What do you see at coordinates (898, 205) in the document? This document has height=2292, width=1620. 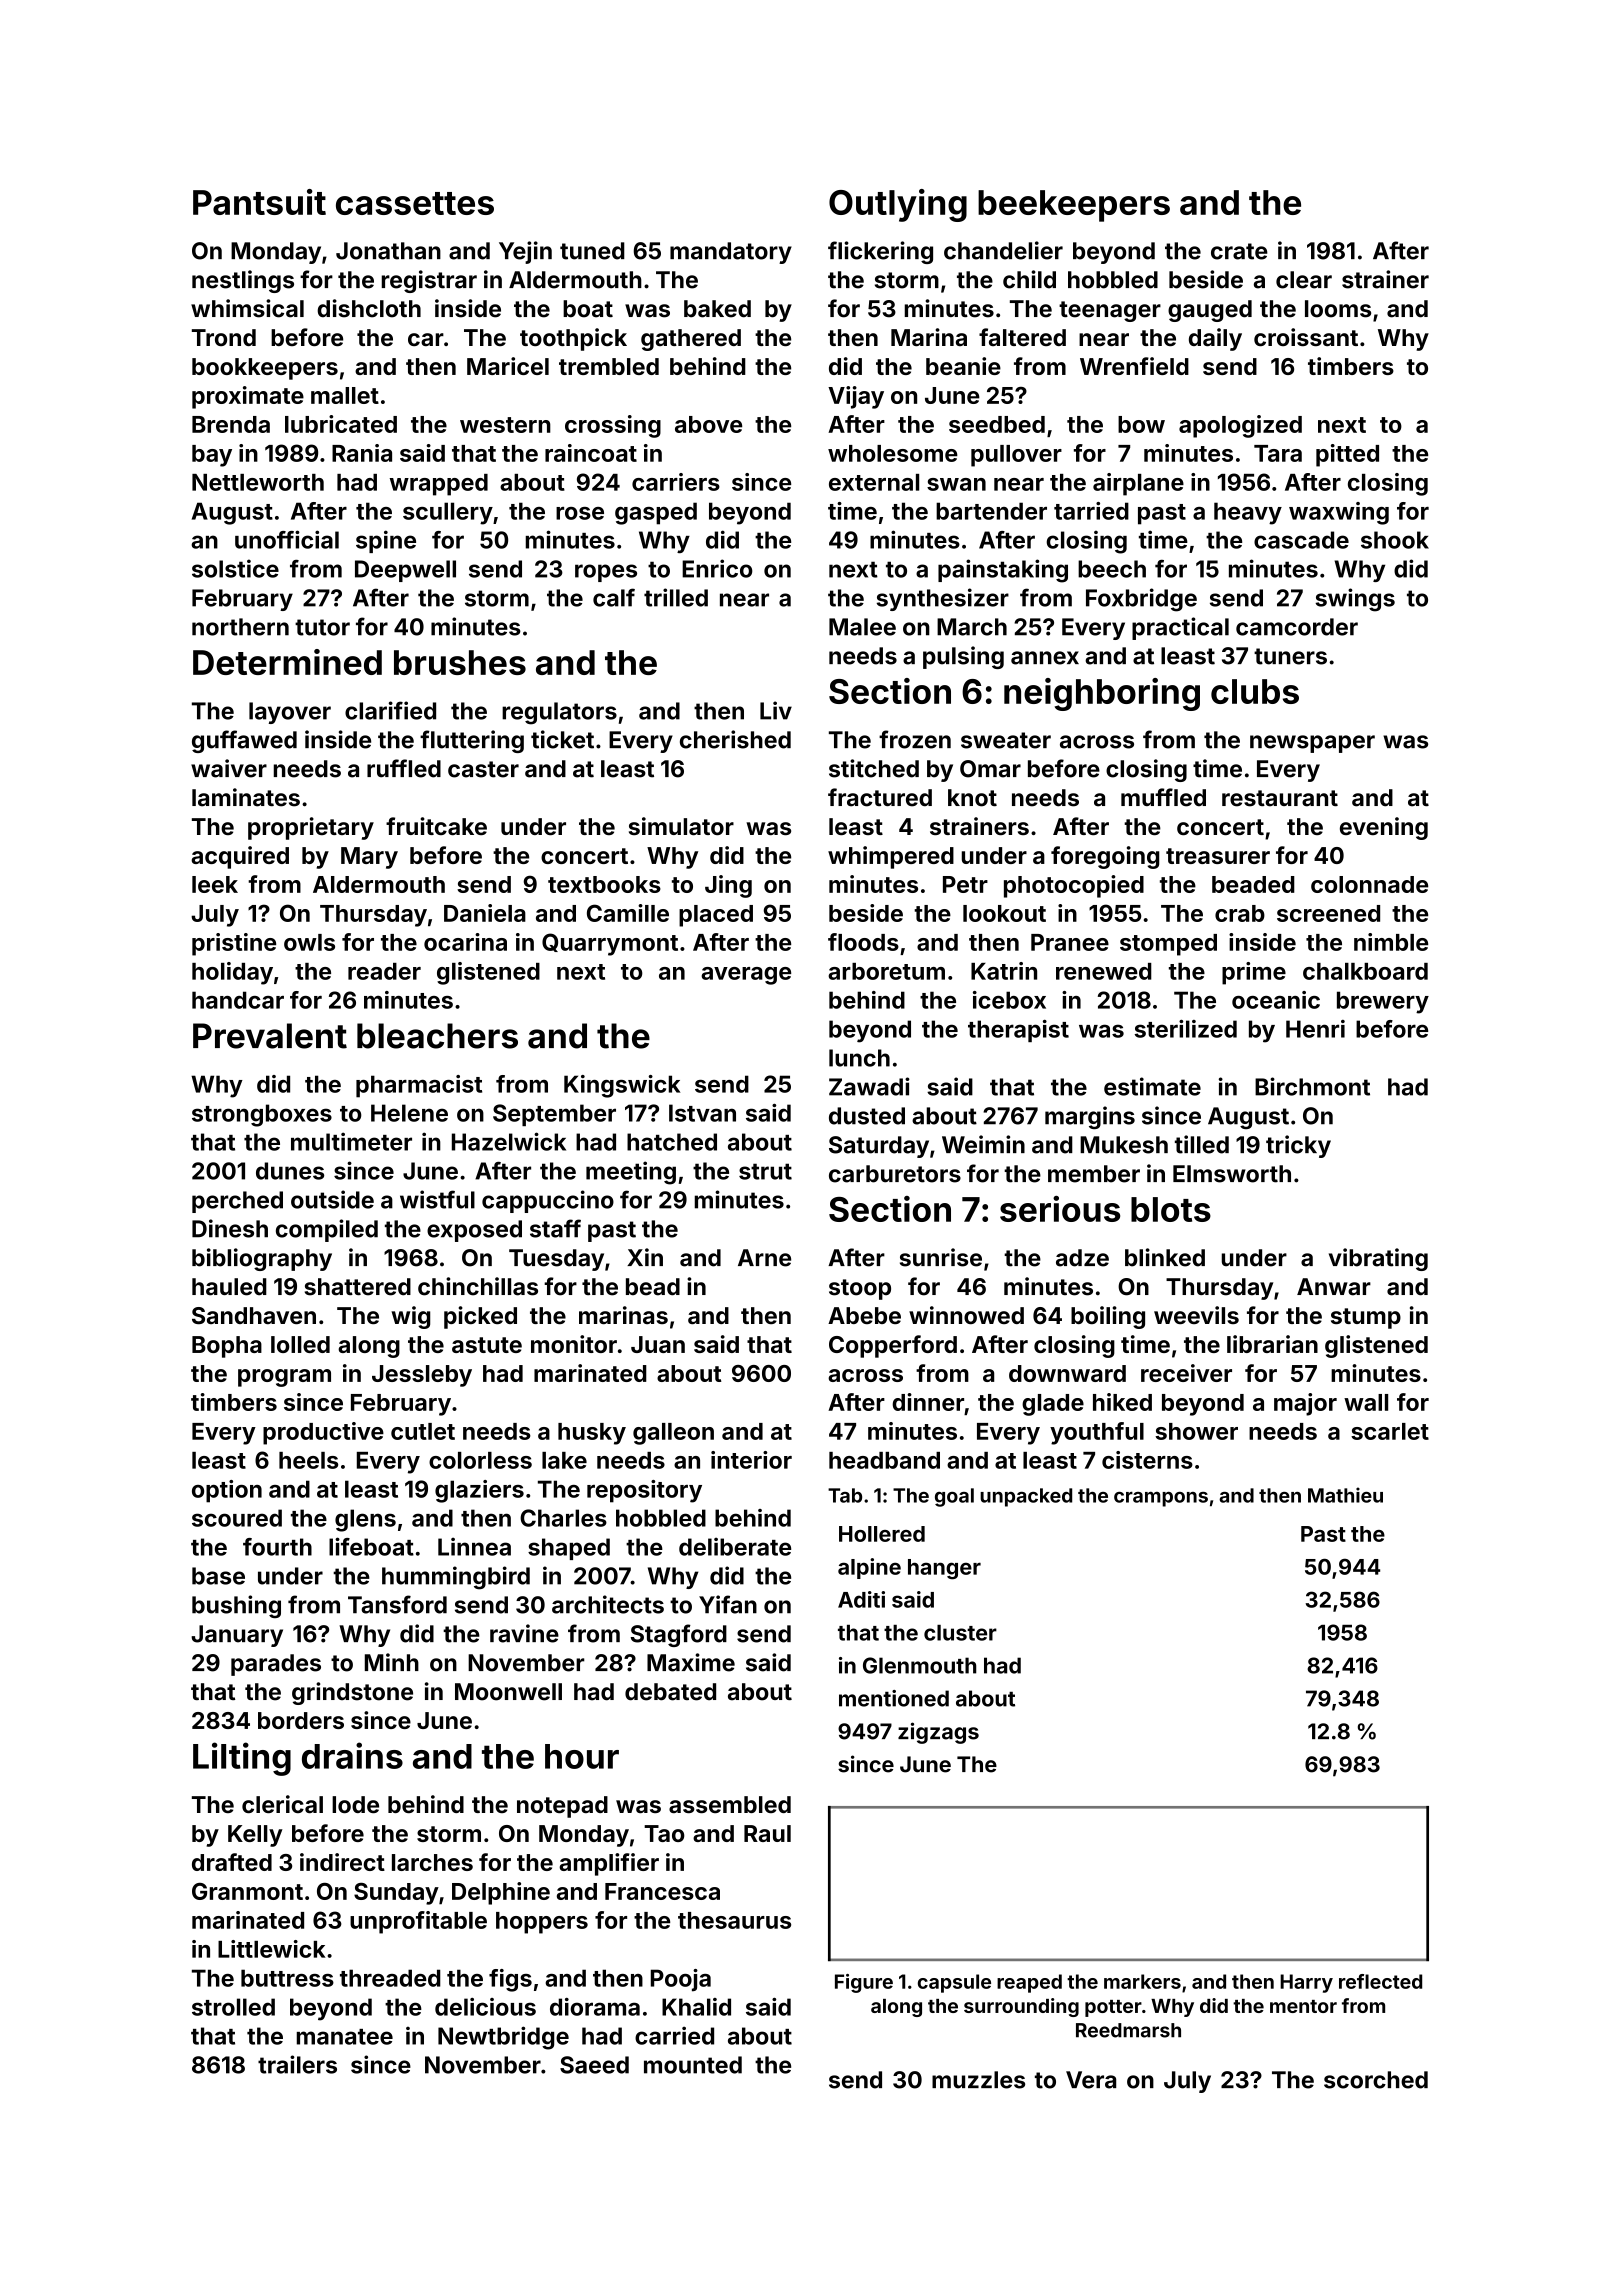 I see `Outlying` at bounding box center [898, 205].
